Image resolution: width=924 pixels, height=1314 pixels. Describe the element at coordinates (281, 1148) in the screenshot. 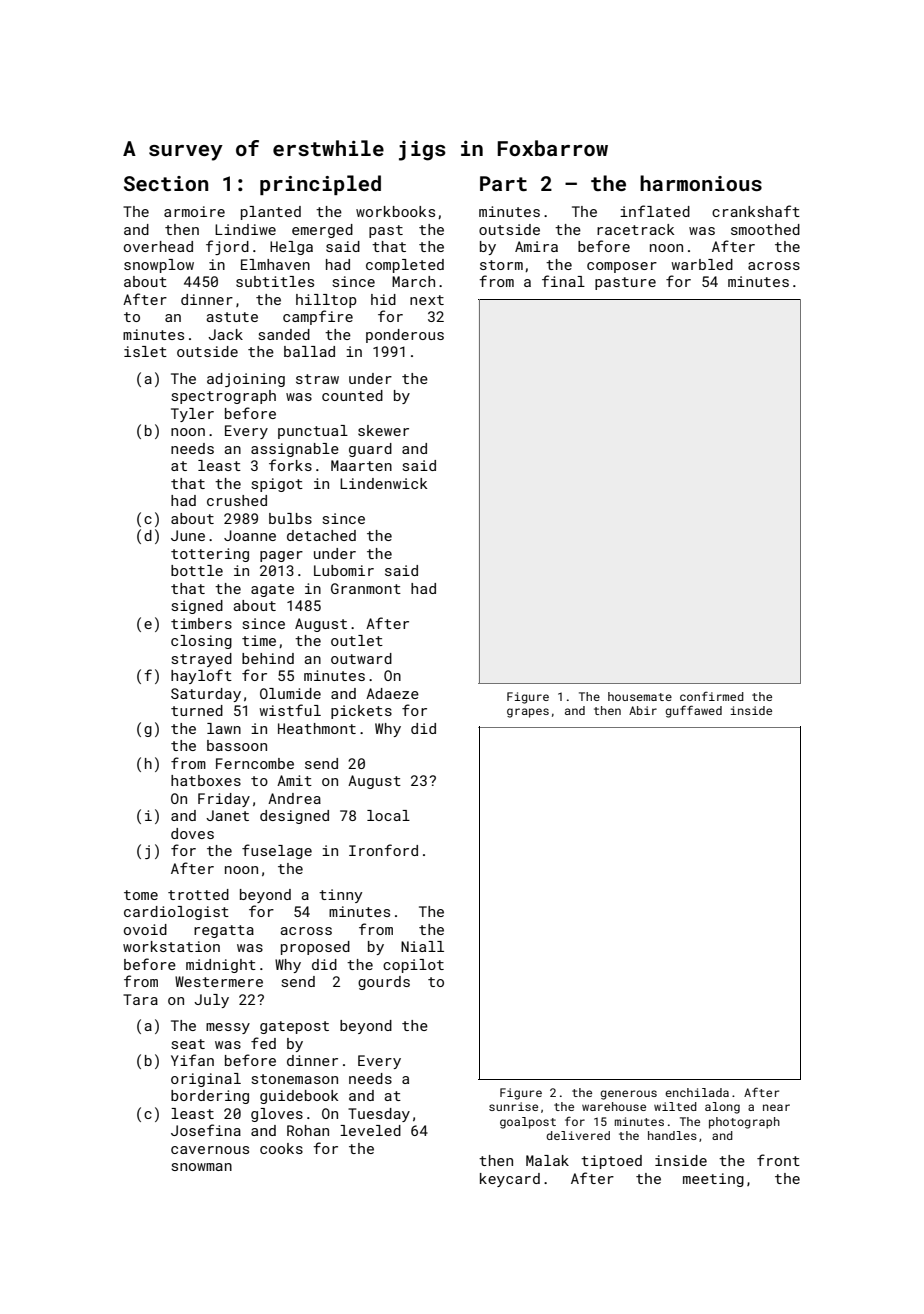

I see `cooks` at that location.
